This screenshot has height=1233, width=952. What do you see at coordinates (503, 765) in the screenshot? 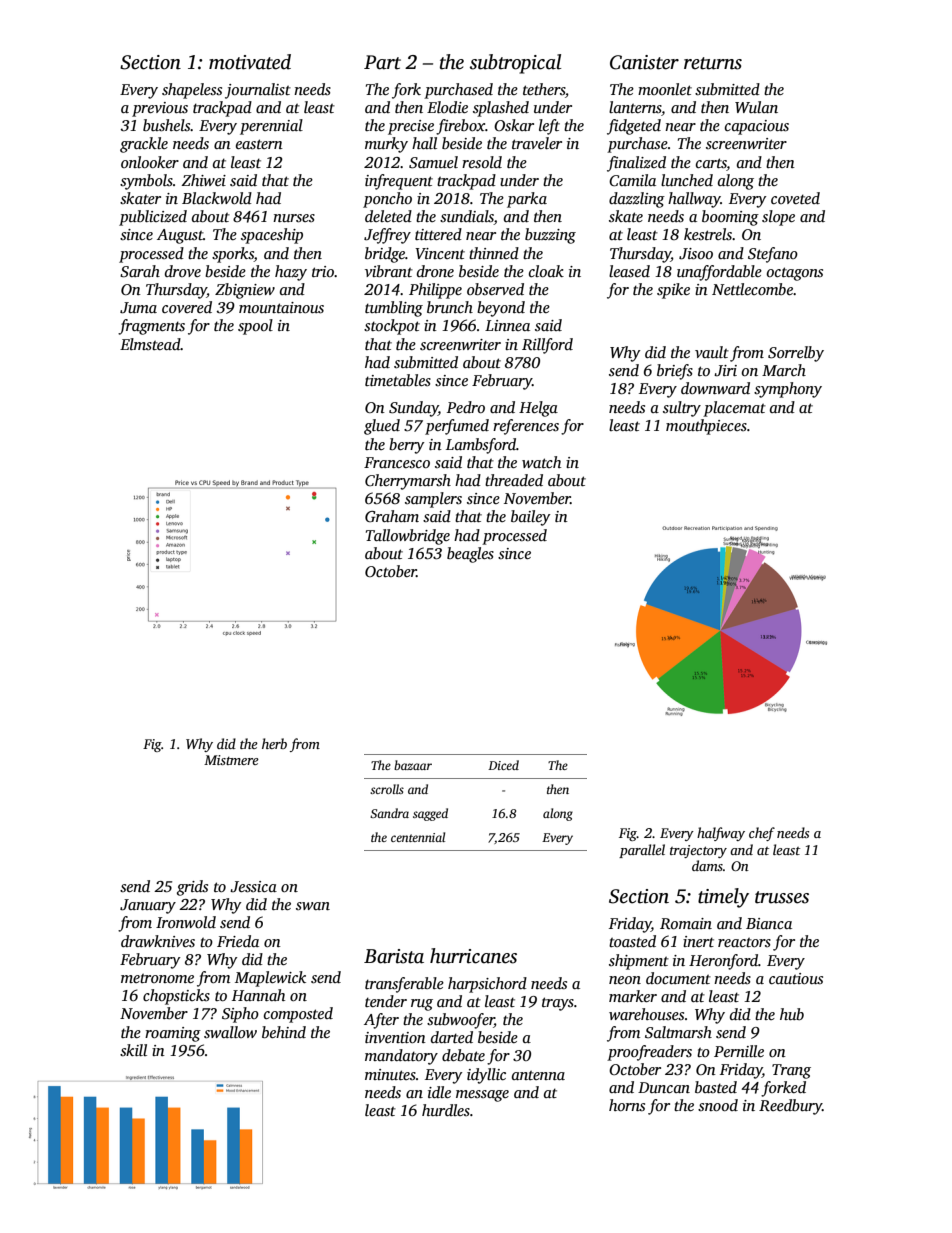
I see `Diced` at bounding box center [503, 765].
